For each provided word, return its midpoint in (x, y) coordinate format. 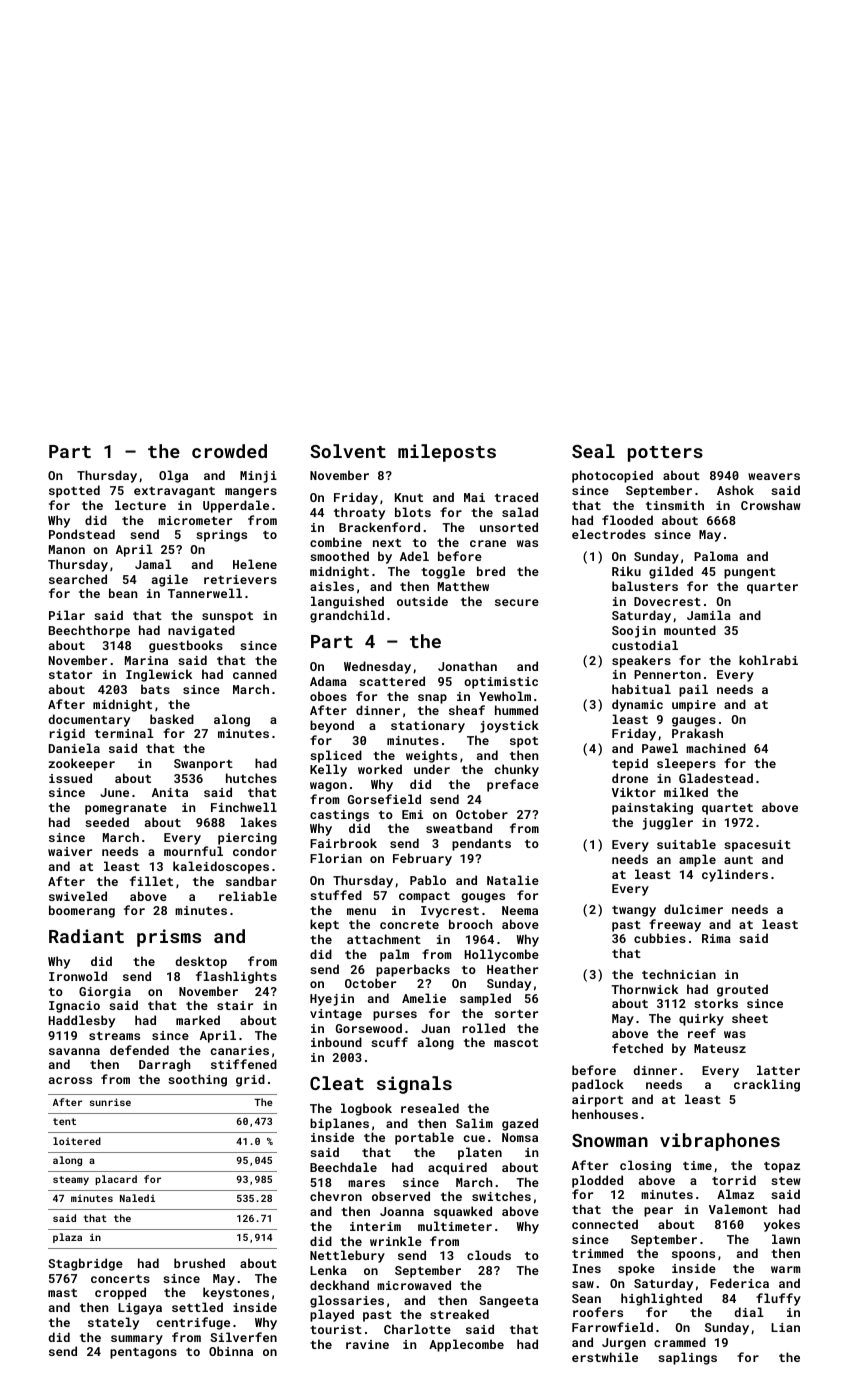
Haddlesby (82, 1021)
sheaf (467, 710)
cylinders (735, 875)
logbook (366, 1109)
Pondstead (82, 534)
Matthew (463, 586)
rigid (67, 734)
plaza (67, 1238)
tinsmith (675, 505)
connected (605, 1224)
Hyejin (332, 1000)
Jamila (709, 615)
